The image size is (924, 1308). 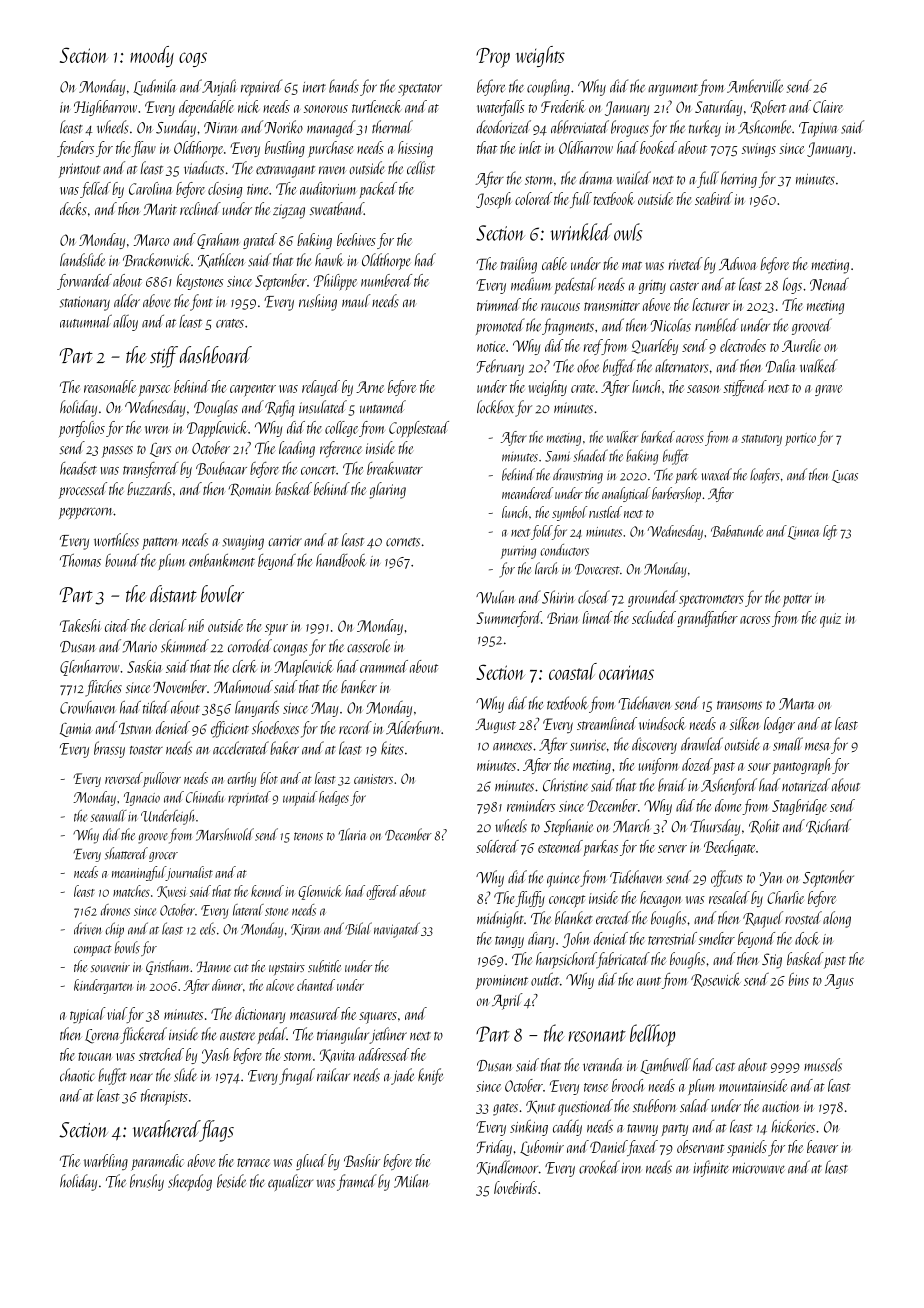 What do you see at coordinates (717, 325) in the screenshot?
I see `rumbled` at bounding box center [717, 325].
